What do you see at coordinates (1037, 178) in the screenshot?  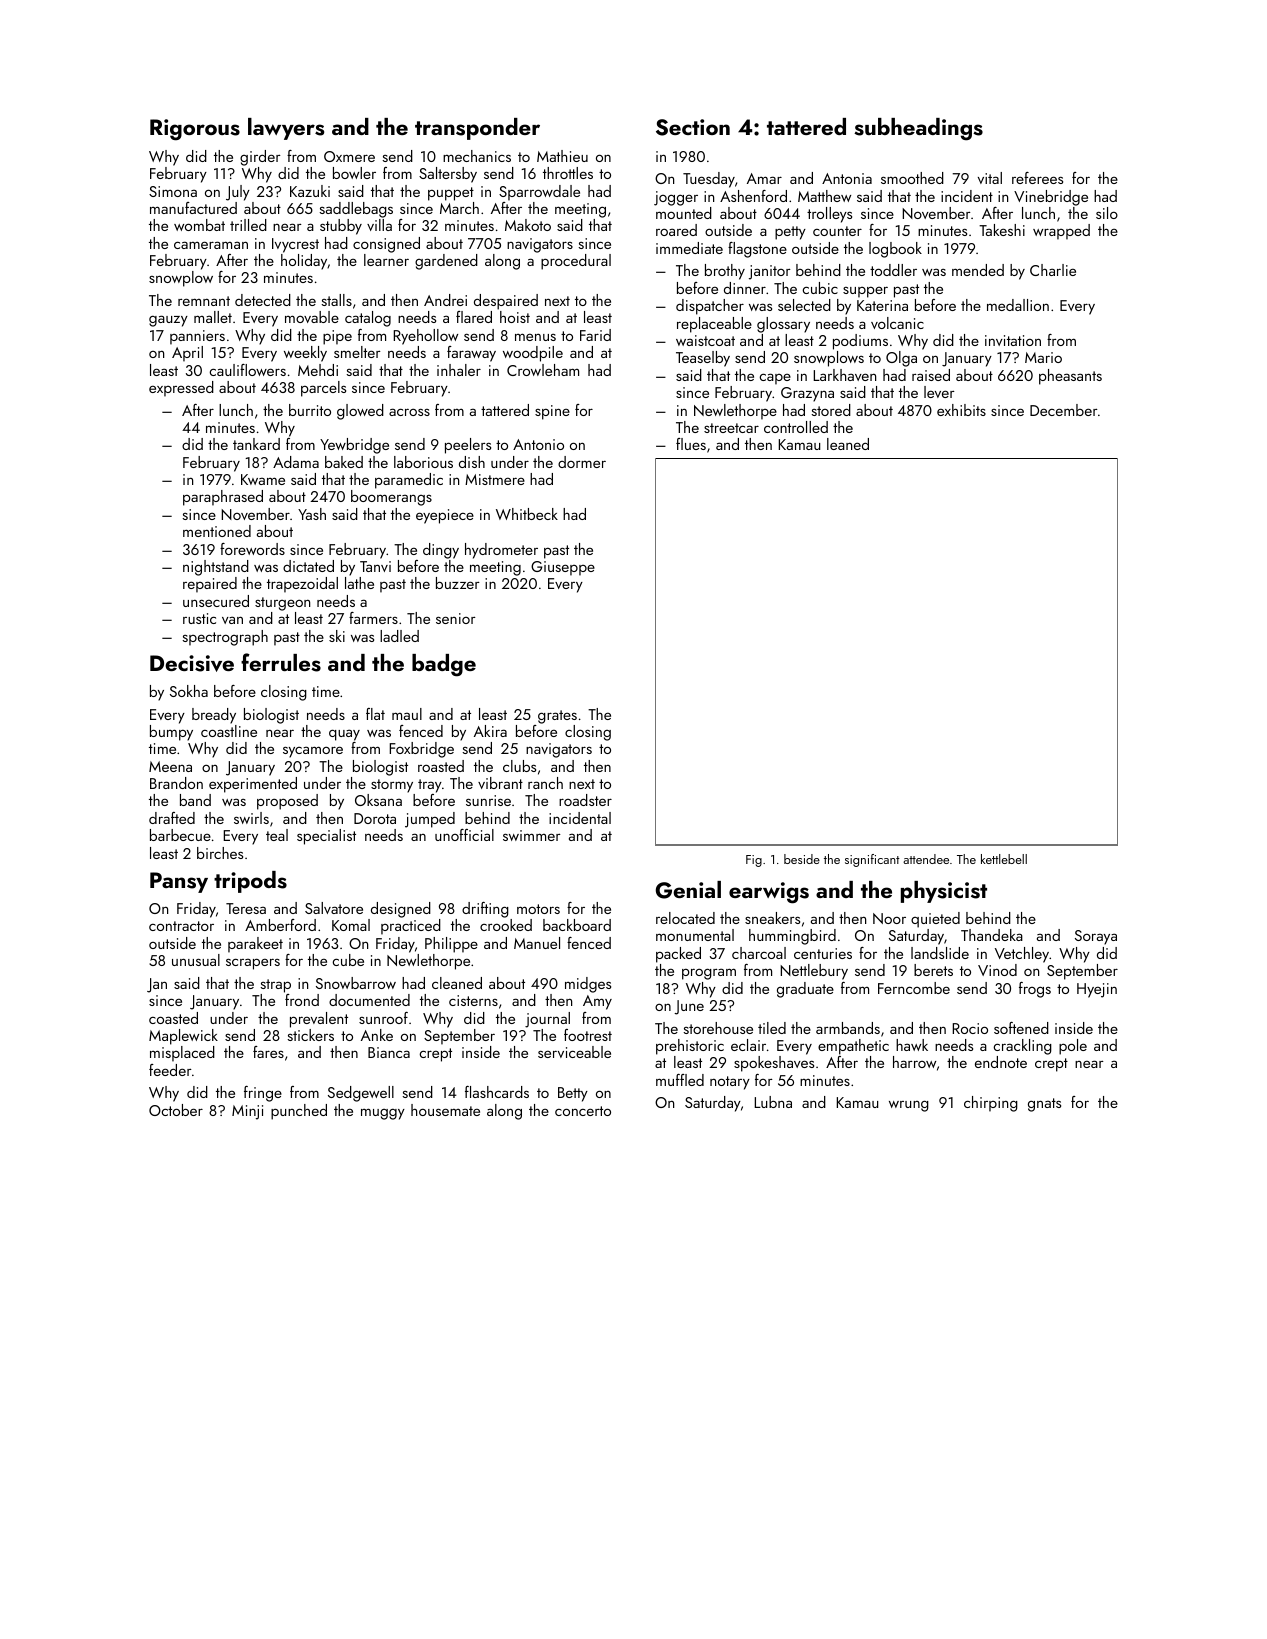 I see `referees` at bounding box center [1037, 178].
